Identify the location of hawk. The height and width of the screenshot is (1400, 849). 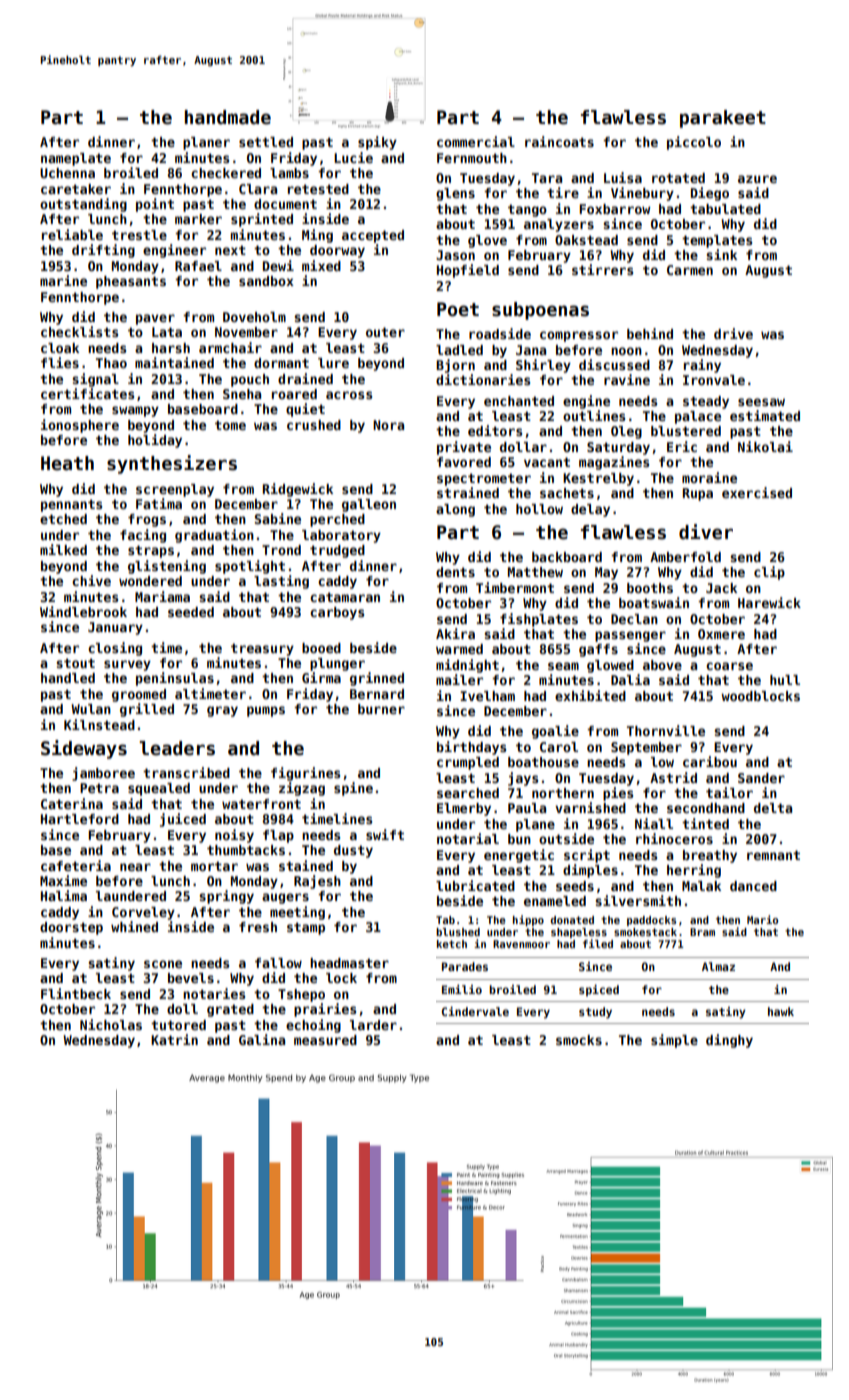
(781, 1011).
